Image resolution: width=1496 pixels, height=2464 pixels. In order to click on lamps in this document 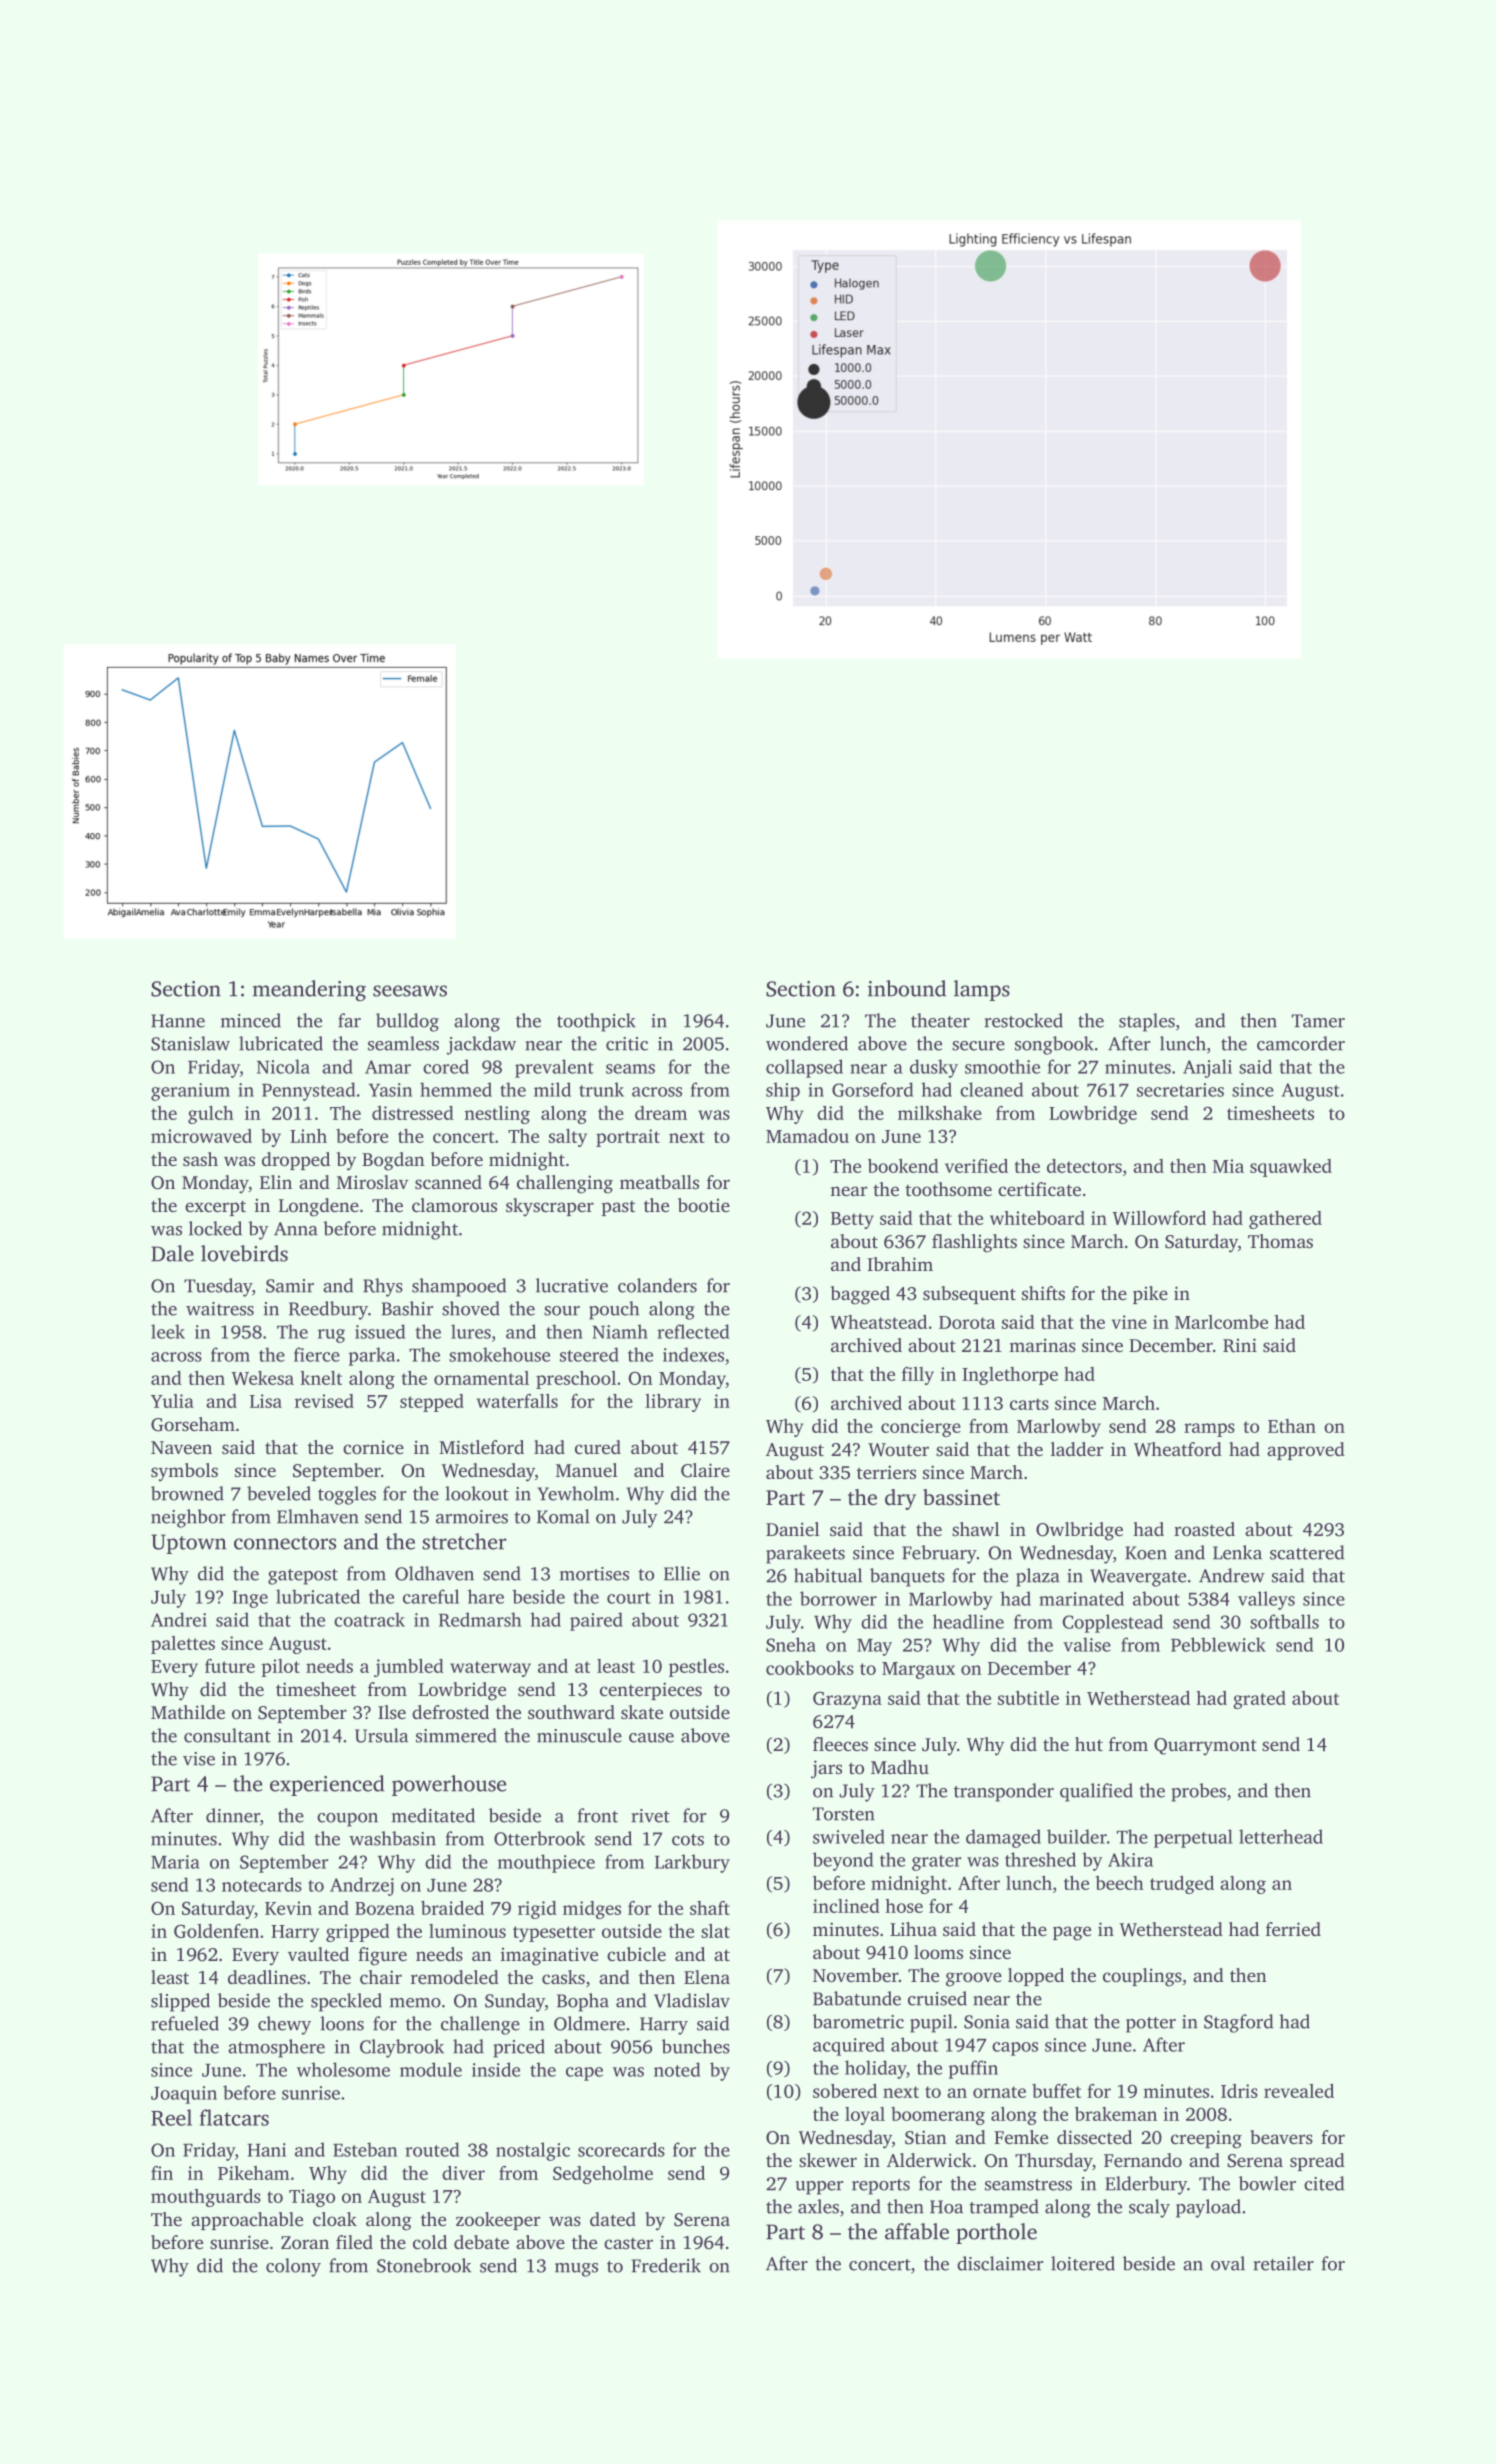, I will do `click(982, 990)`.
